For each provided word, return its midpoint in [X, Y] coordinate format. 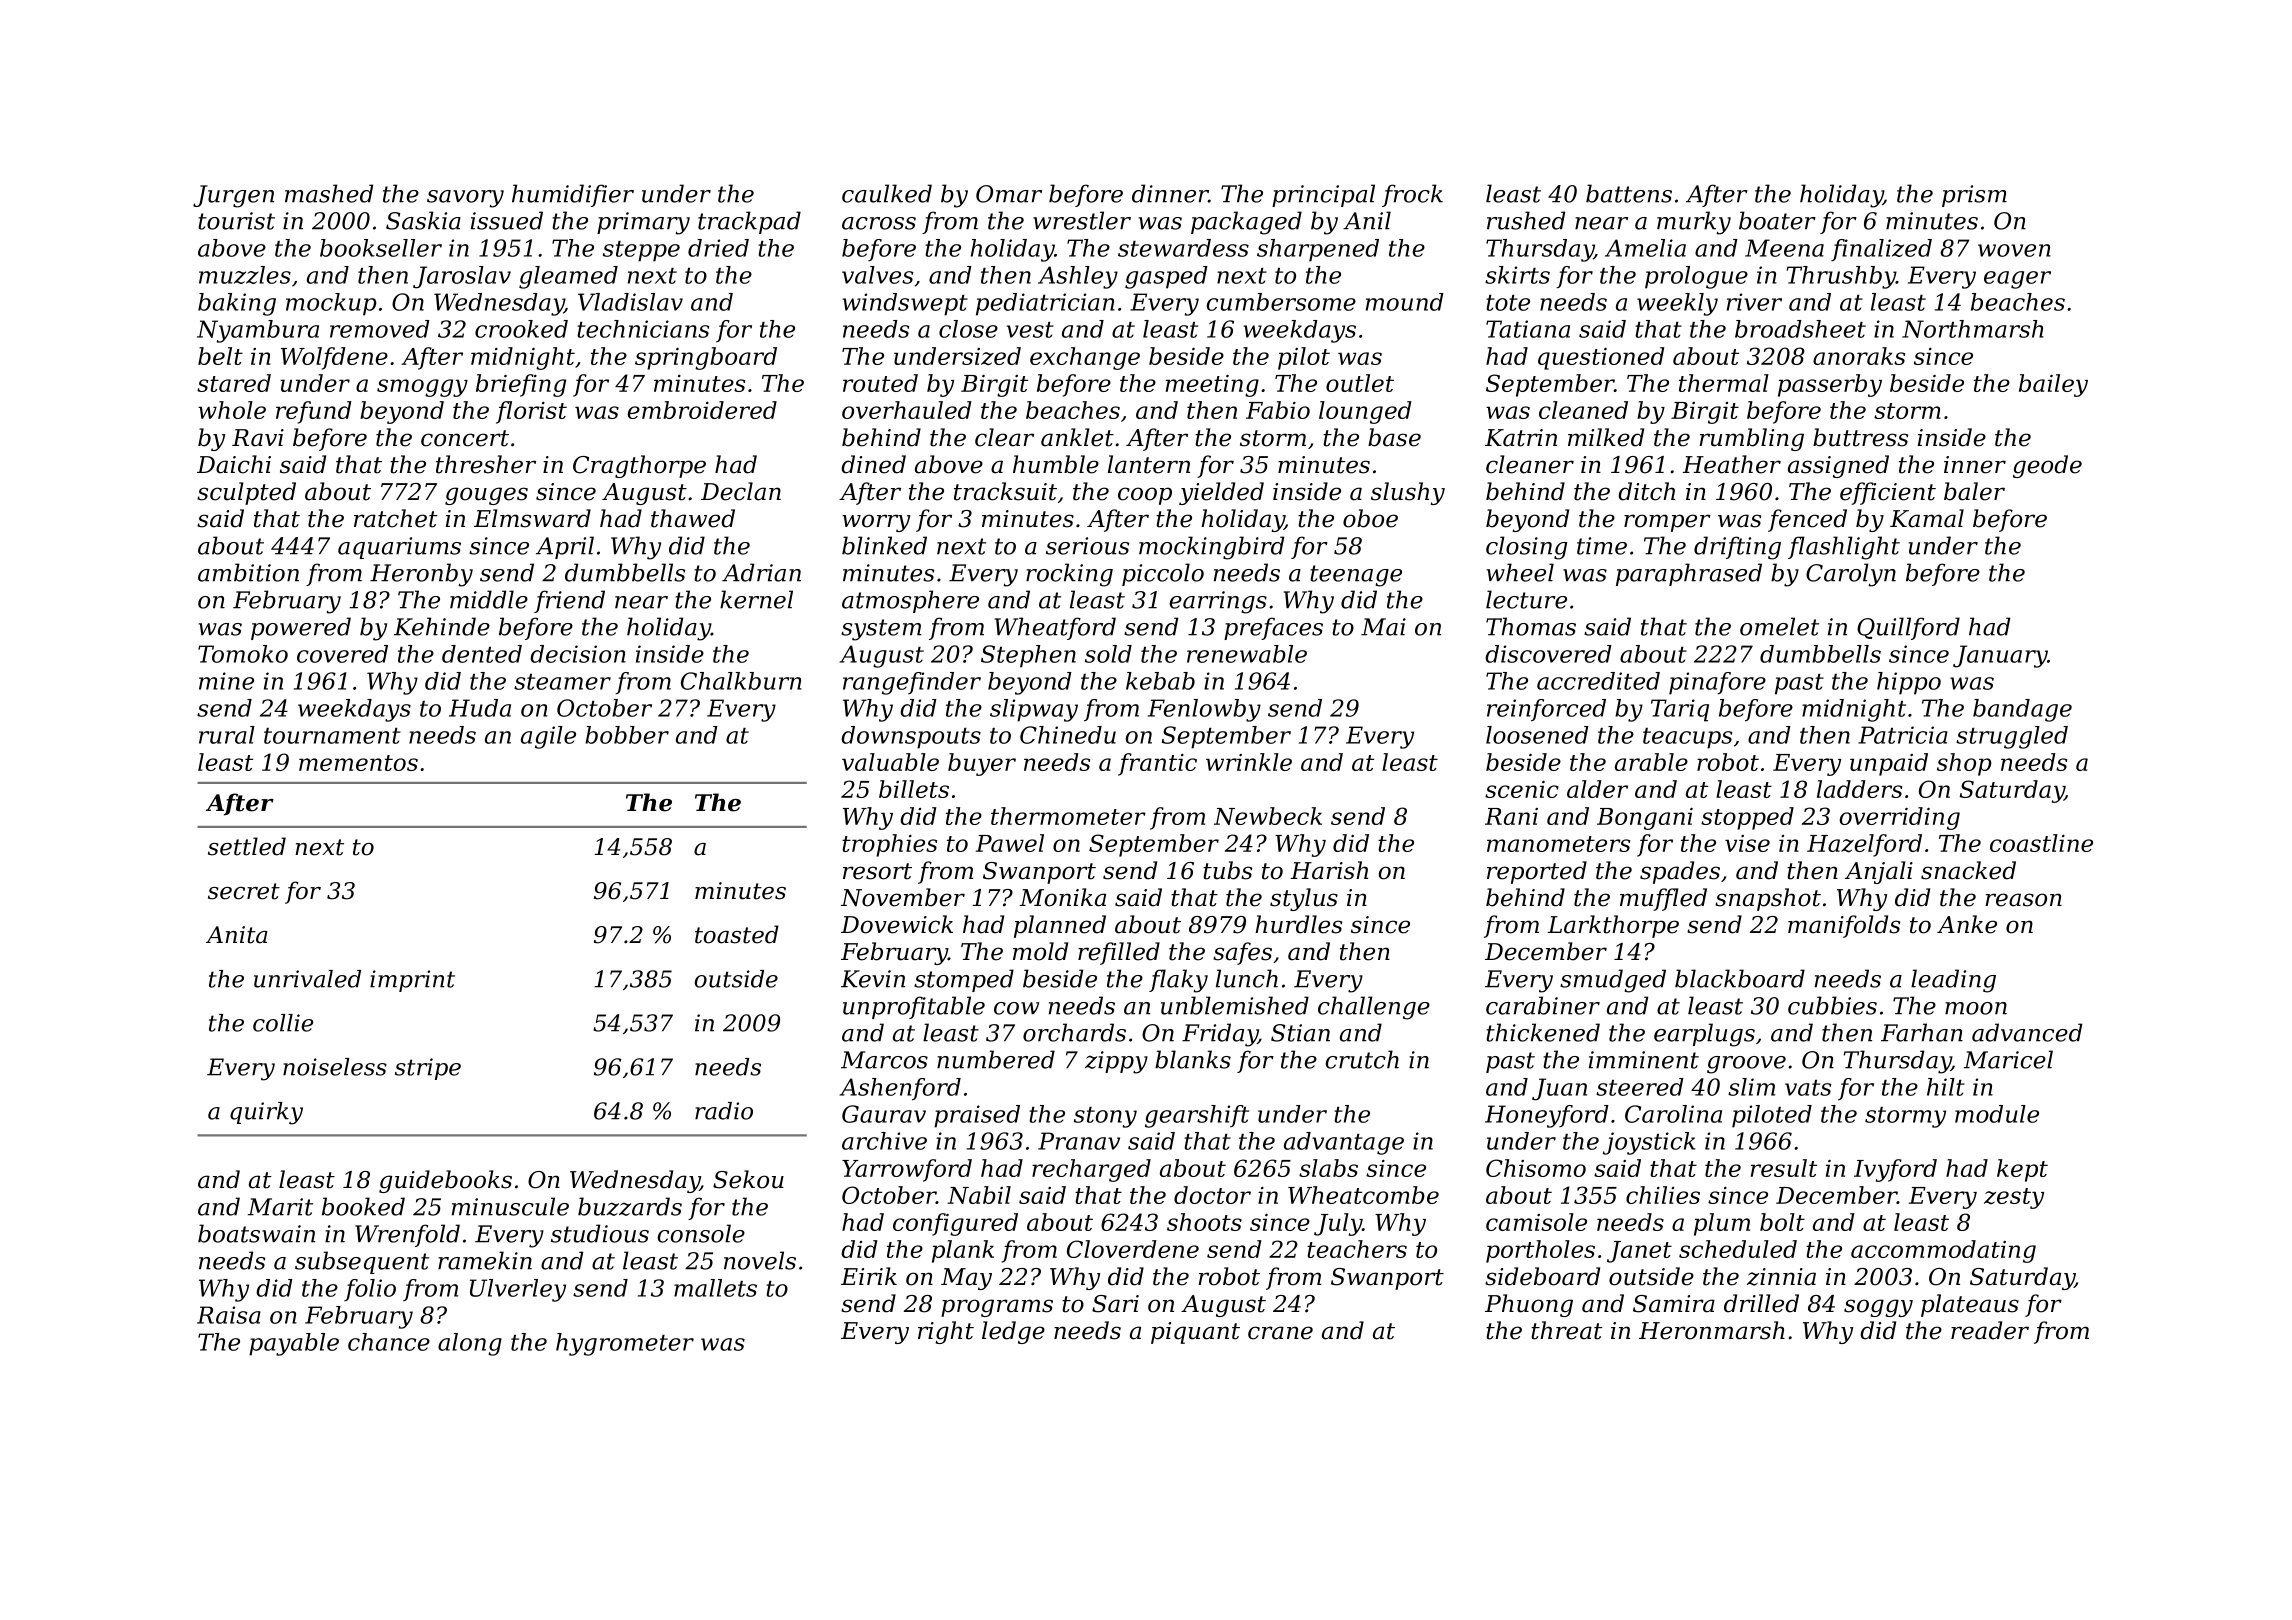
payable [294, 1344]
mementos [358, 763]
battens [1629, 193]
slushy [1408, 493]
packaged [1246, 223]
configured [955, 1224]
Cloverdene [1133, 1249]
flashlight [1844, 548]
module [1997, 1114]
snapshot [1768, 899]
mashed [329, 193]
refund [314, 412]
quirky [266, 1113]
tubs [1227, 870]
